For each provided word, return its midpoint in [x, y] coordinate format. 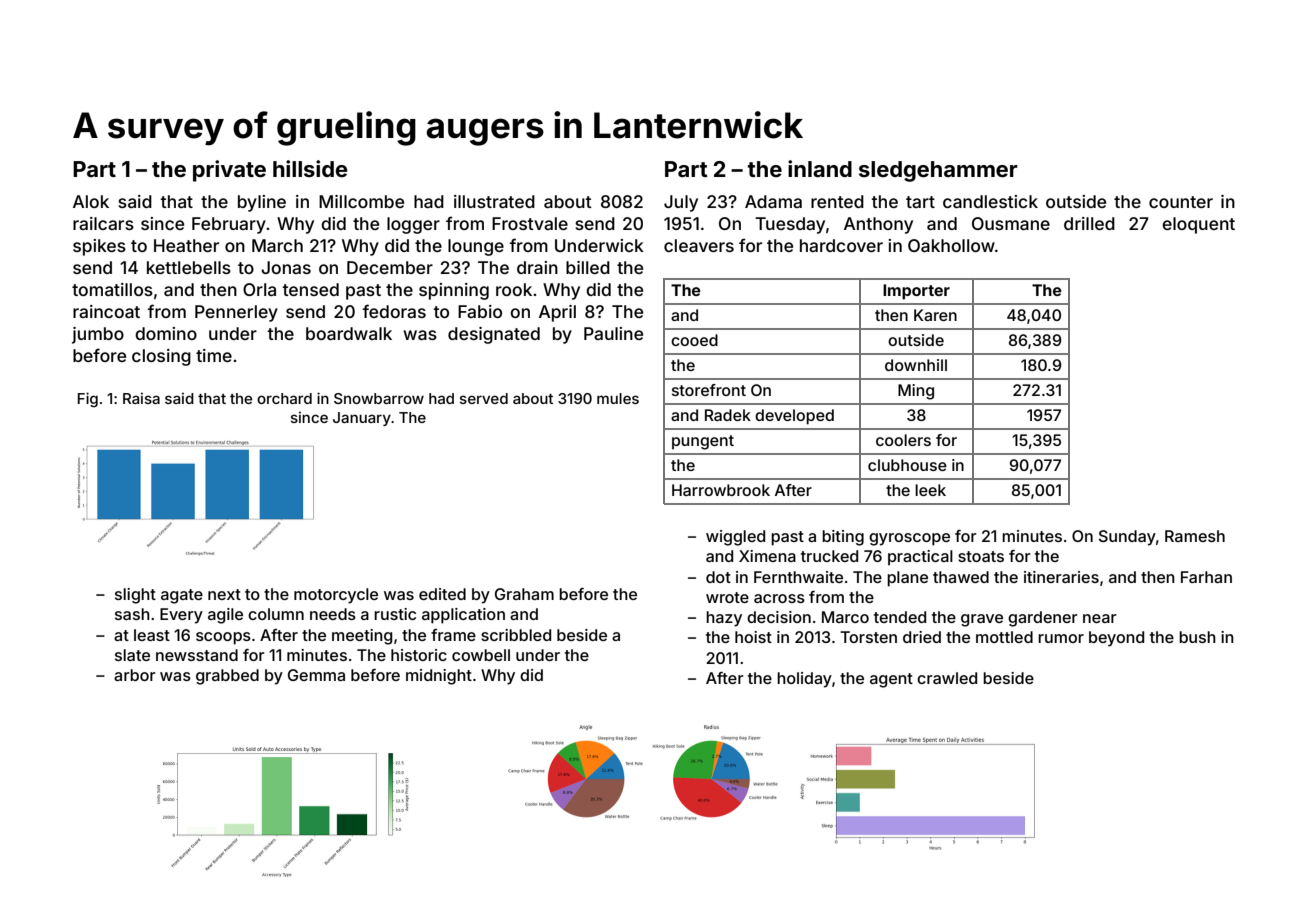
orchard [284, 398]
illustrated [494, 201]
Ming [916, 392]
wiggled [735, 538]
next [224, 594]
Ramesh [1195, 536]
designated [494, 335]
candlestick [990, 201]
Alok [91, 201]
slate [132, 655]
